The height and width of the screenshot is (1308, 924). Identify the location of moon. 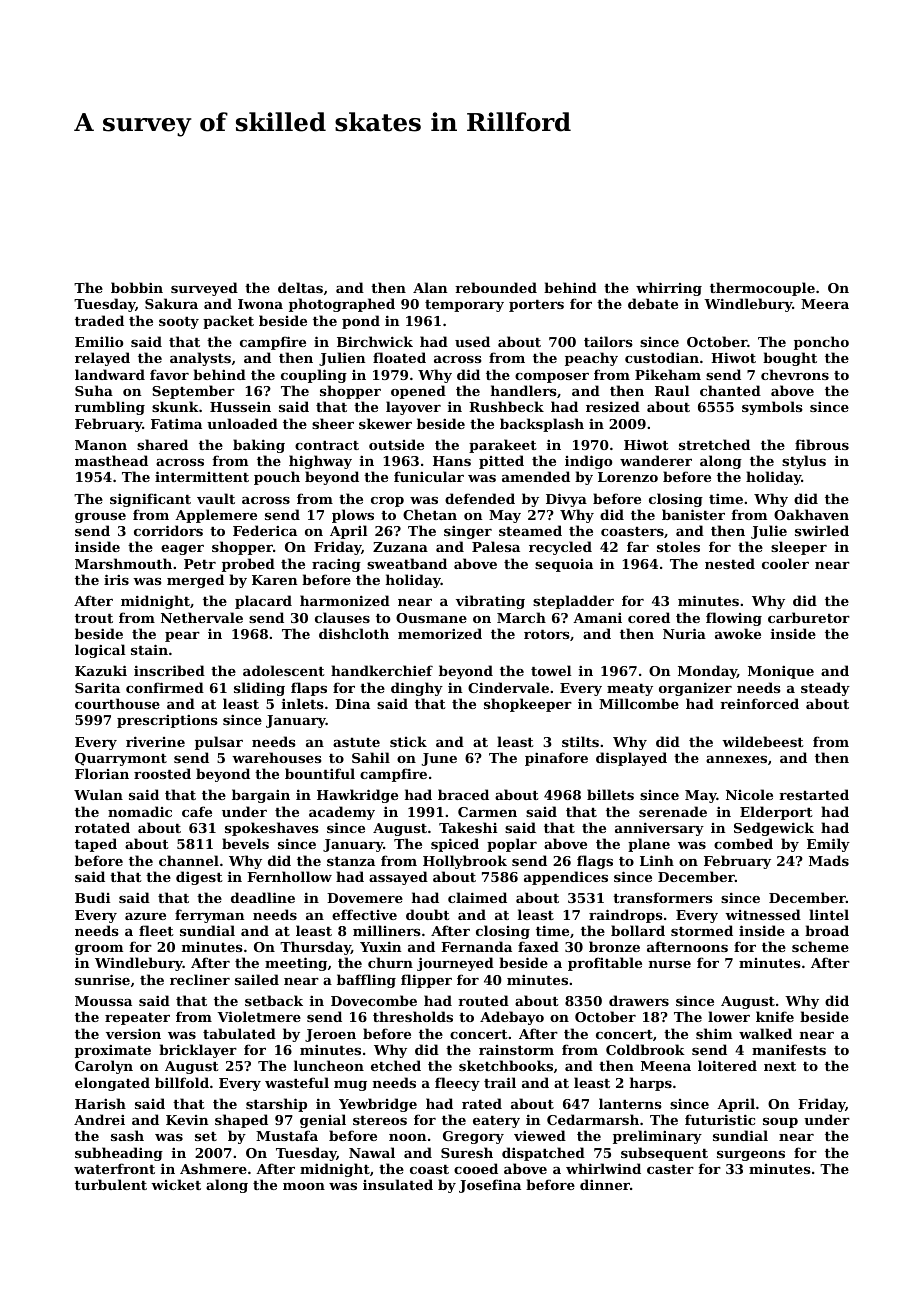
(304, 1186).
